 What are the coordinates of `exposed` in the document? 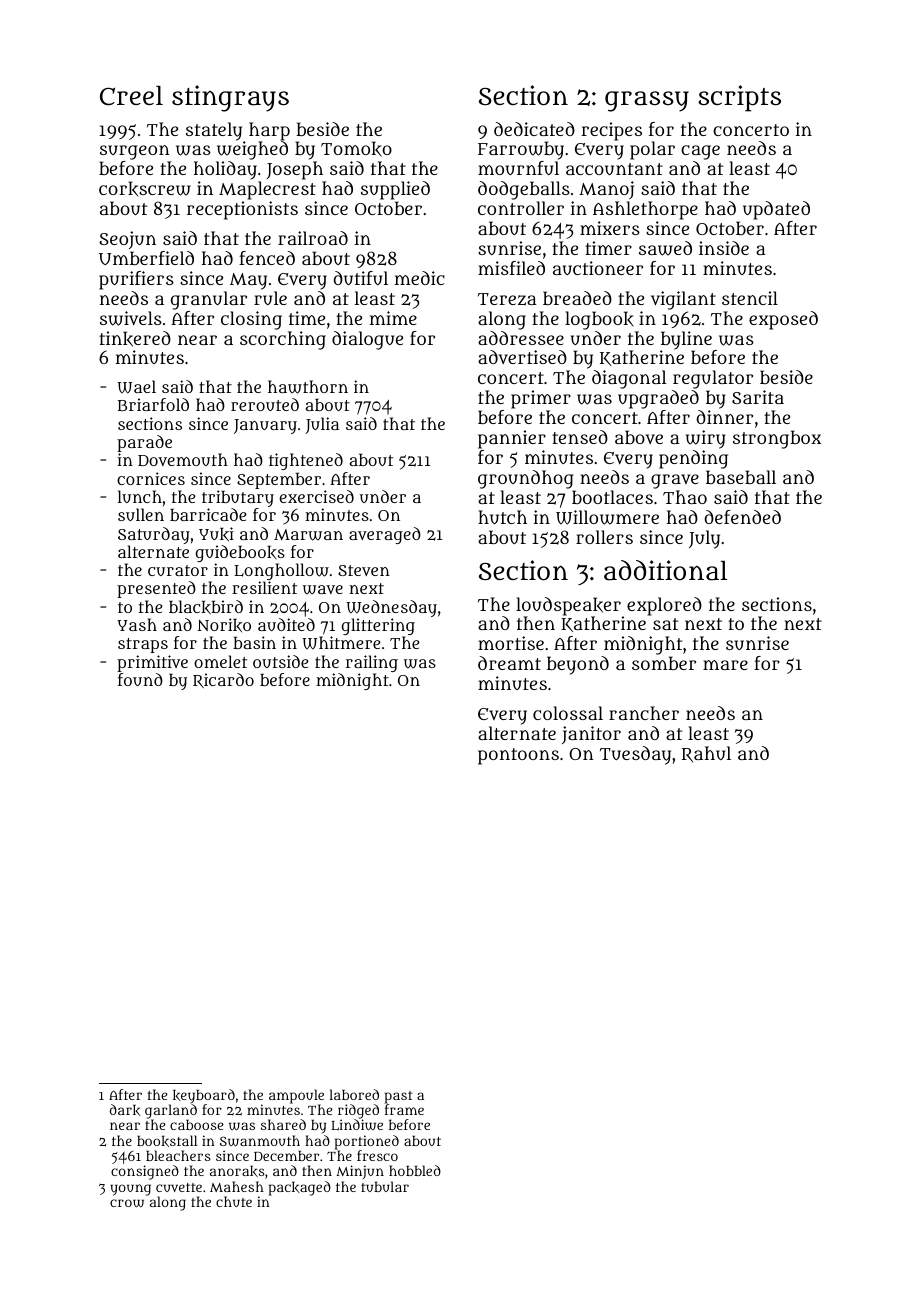 It's located at (783, 320).
